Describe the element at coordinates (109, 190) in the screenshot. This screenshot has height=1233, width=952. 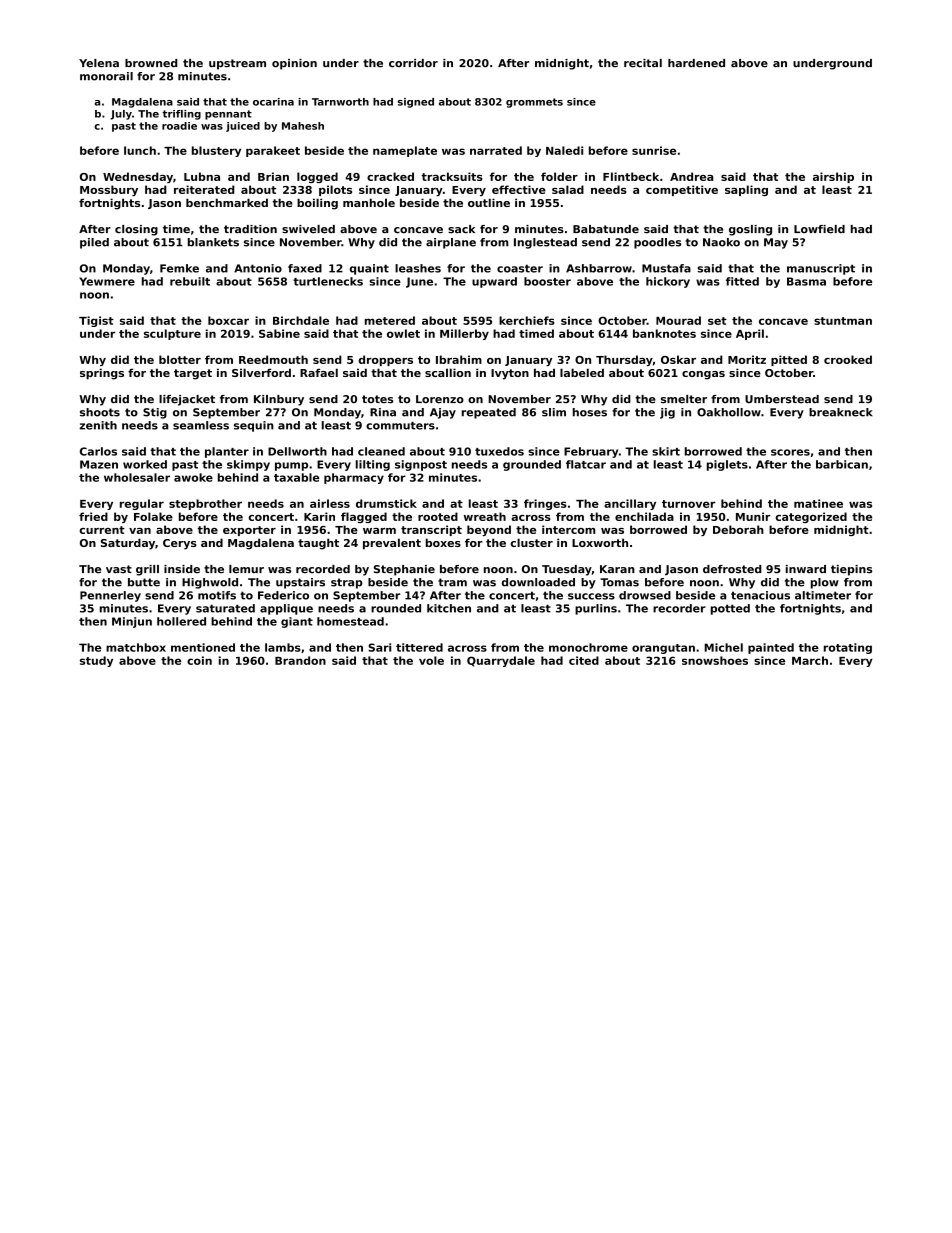
I see `Mossbury` at that location.
